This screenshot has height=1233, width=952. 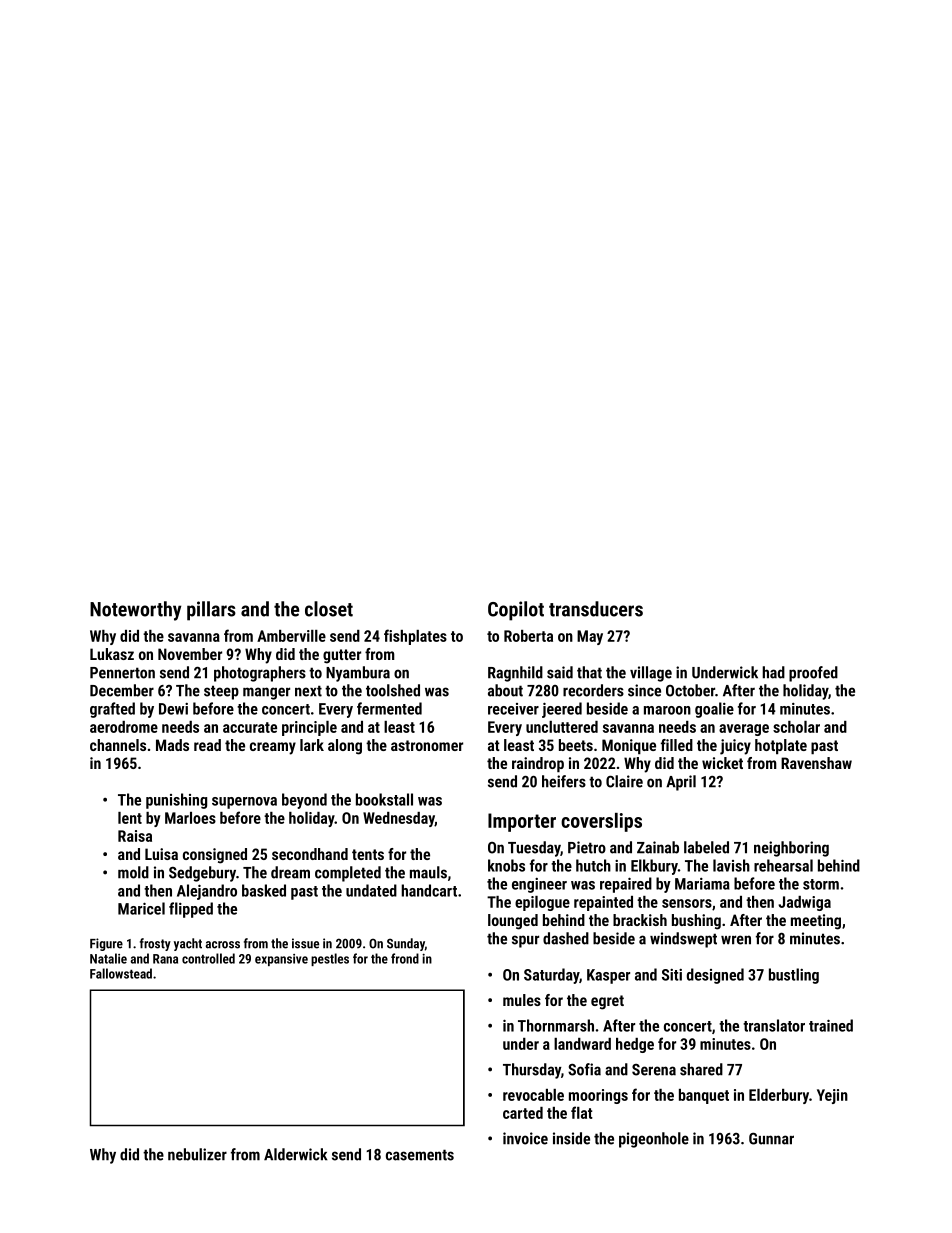 What do you see at coordinates (155, 944) in the screenshot?
I see `frosty` at bounding box center [155, 944].
